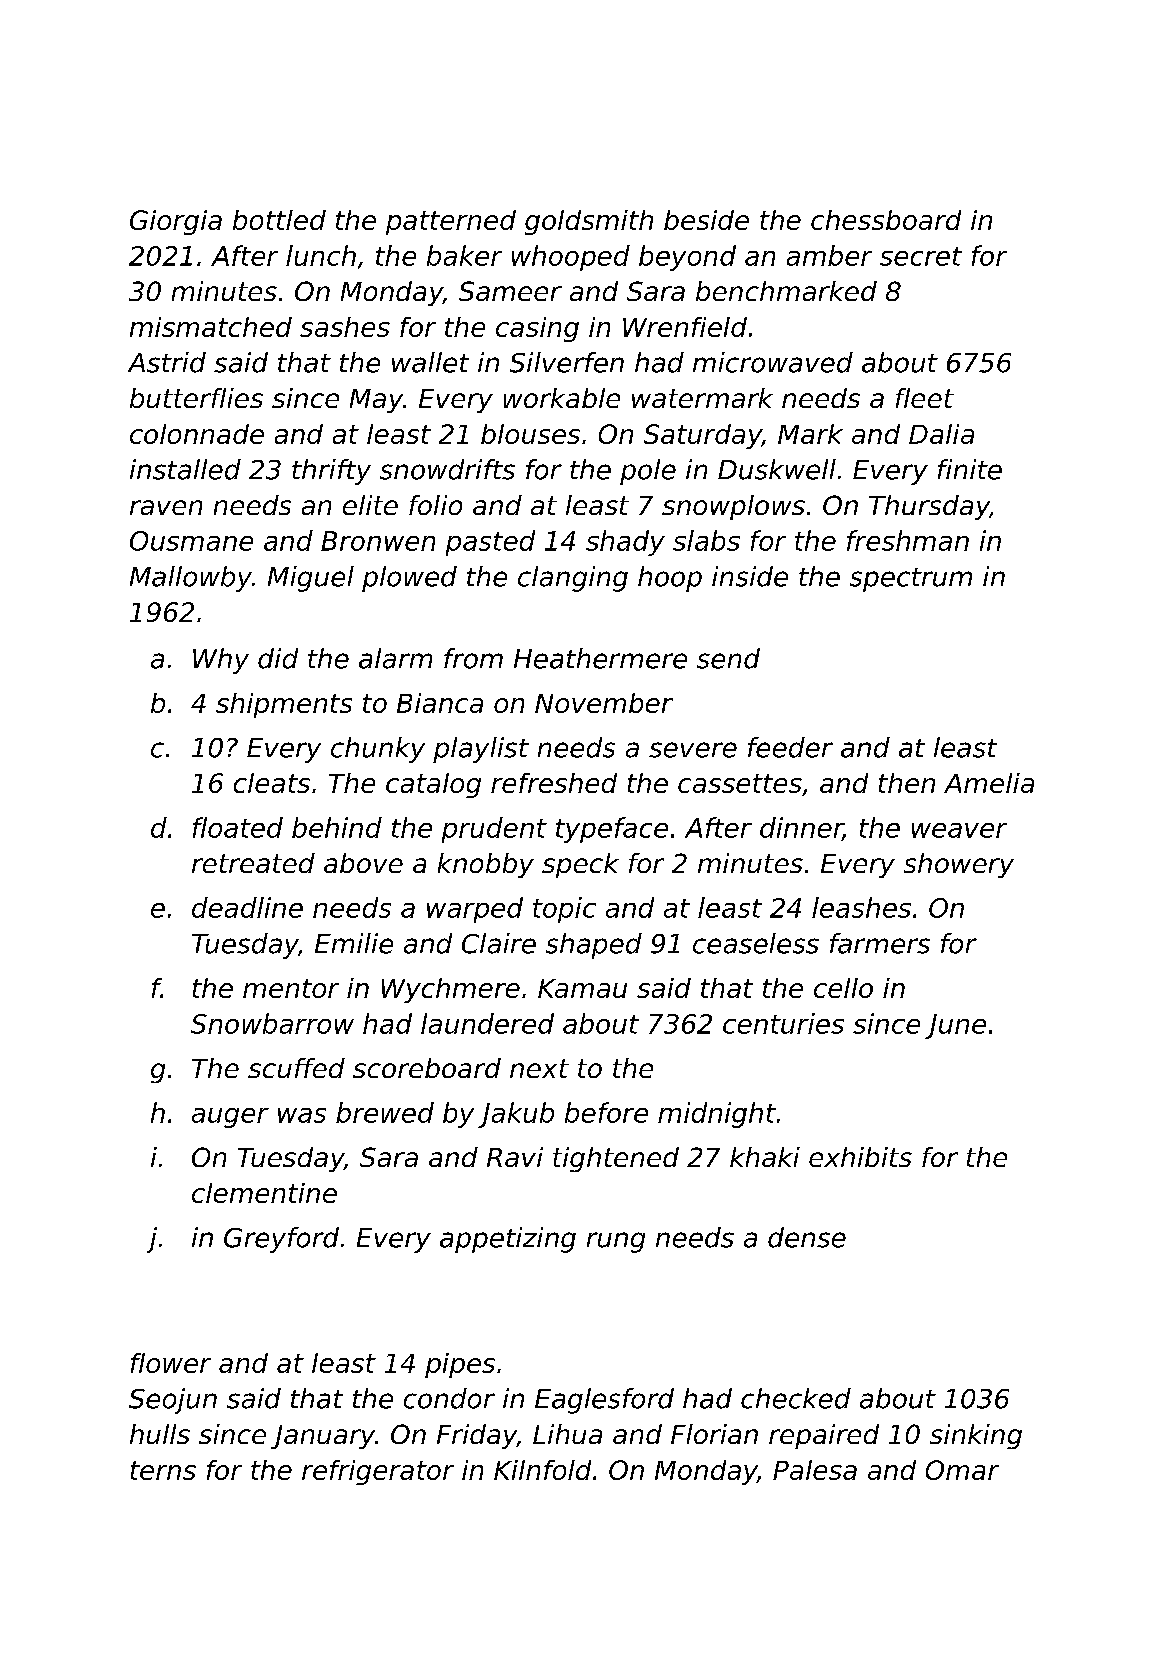 The width and height of the screenshot is (1165, 1654). What do you see at coordinates (600, 658) in the screenshot?
I see `Heathermere` at bounding box center [600, 658].
